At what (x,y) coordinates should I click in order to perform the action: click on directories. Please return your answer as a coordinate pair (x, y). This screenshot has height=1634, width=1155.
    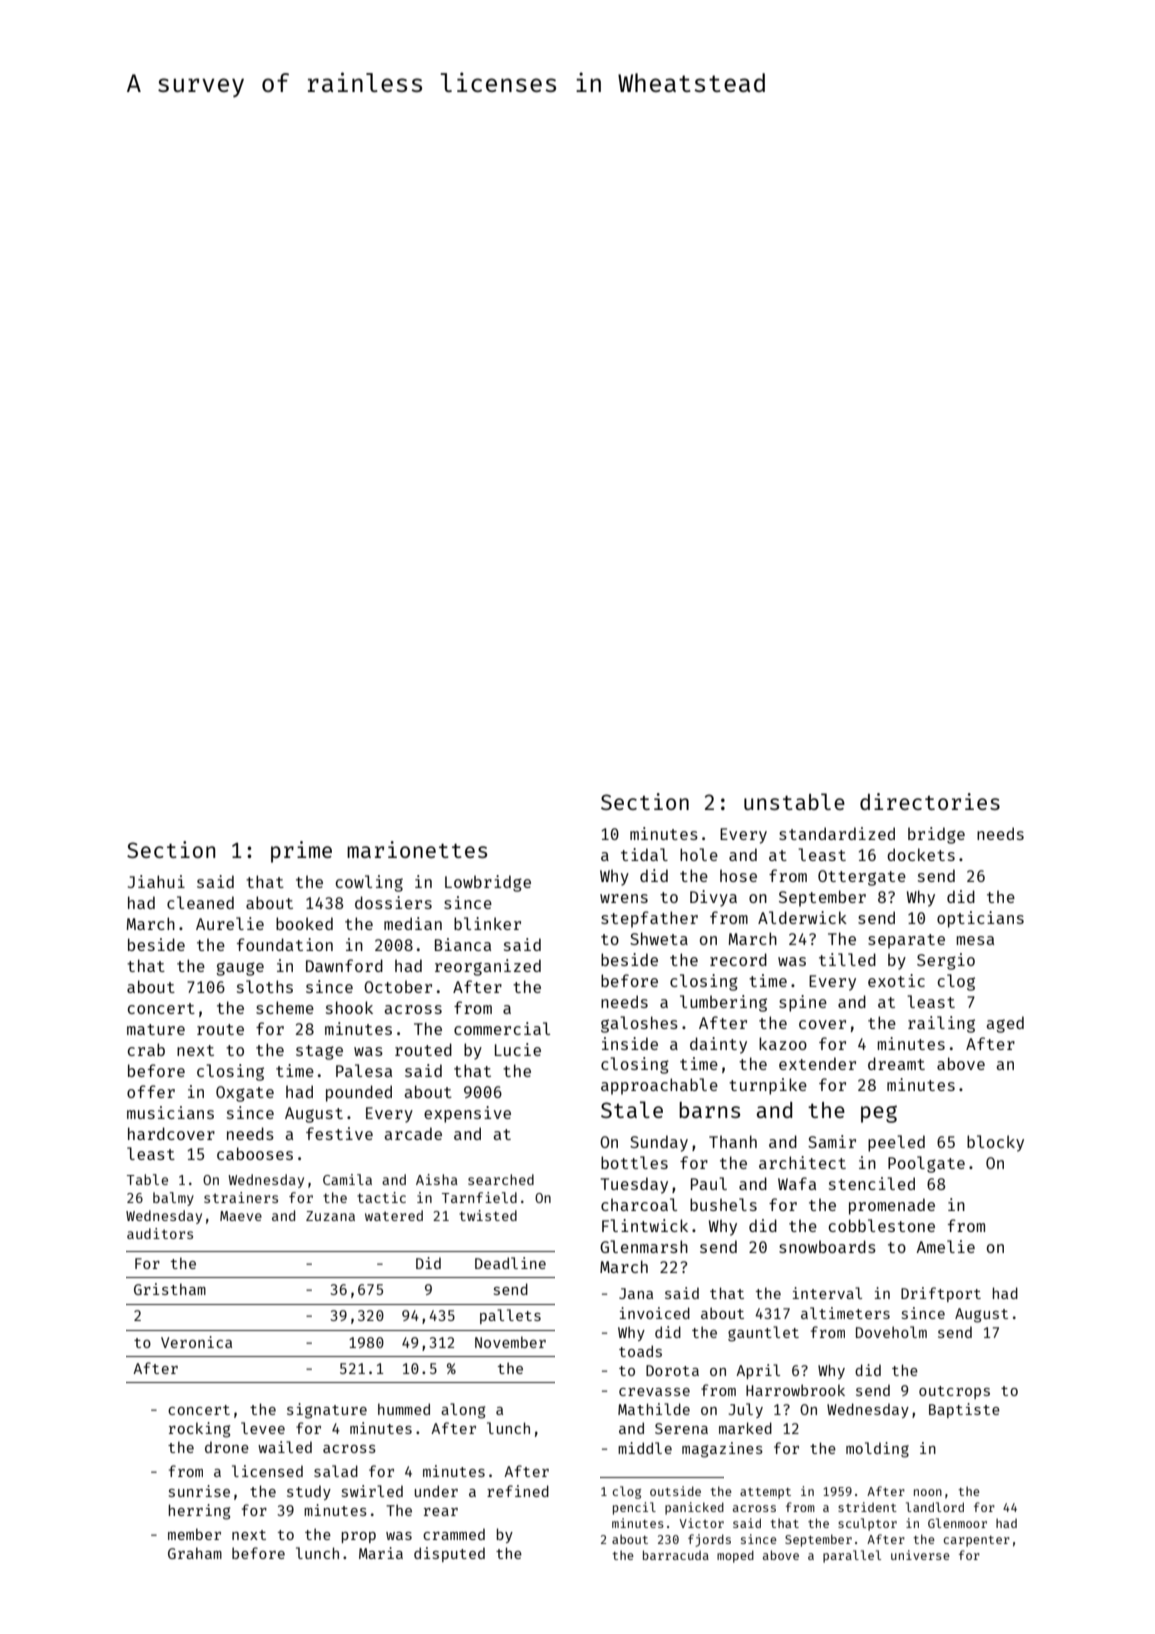
    Looking at the image, I should click on (930, 801).
